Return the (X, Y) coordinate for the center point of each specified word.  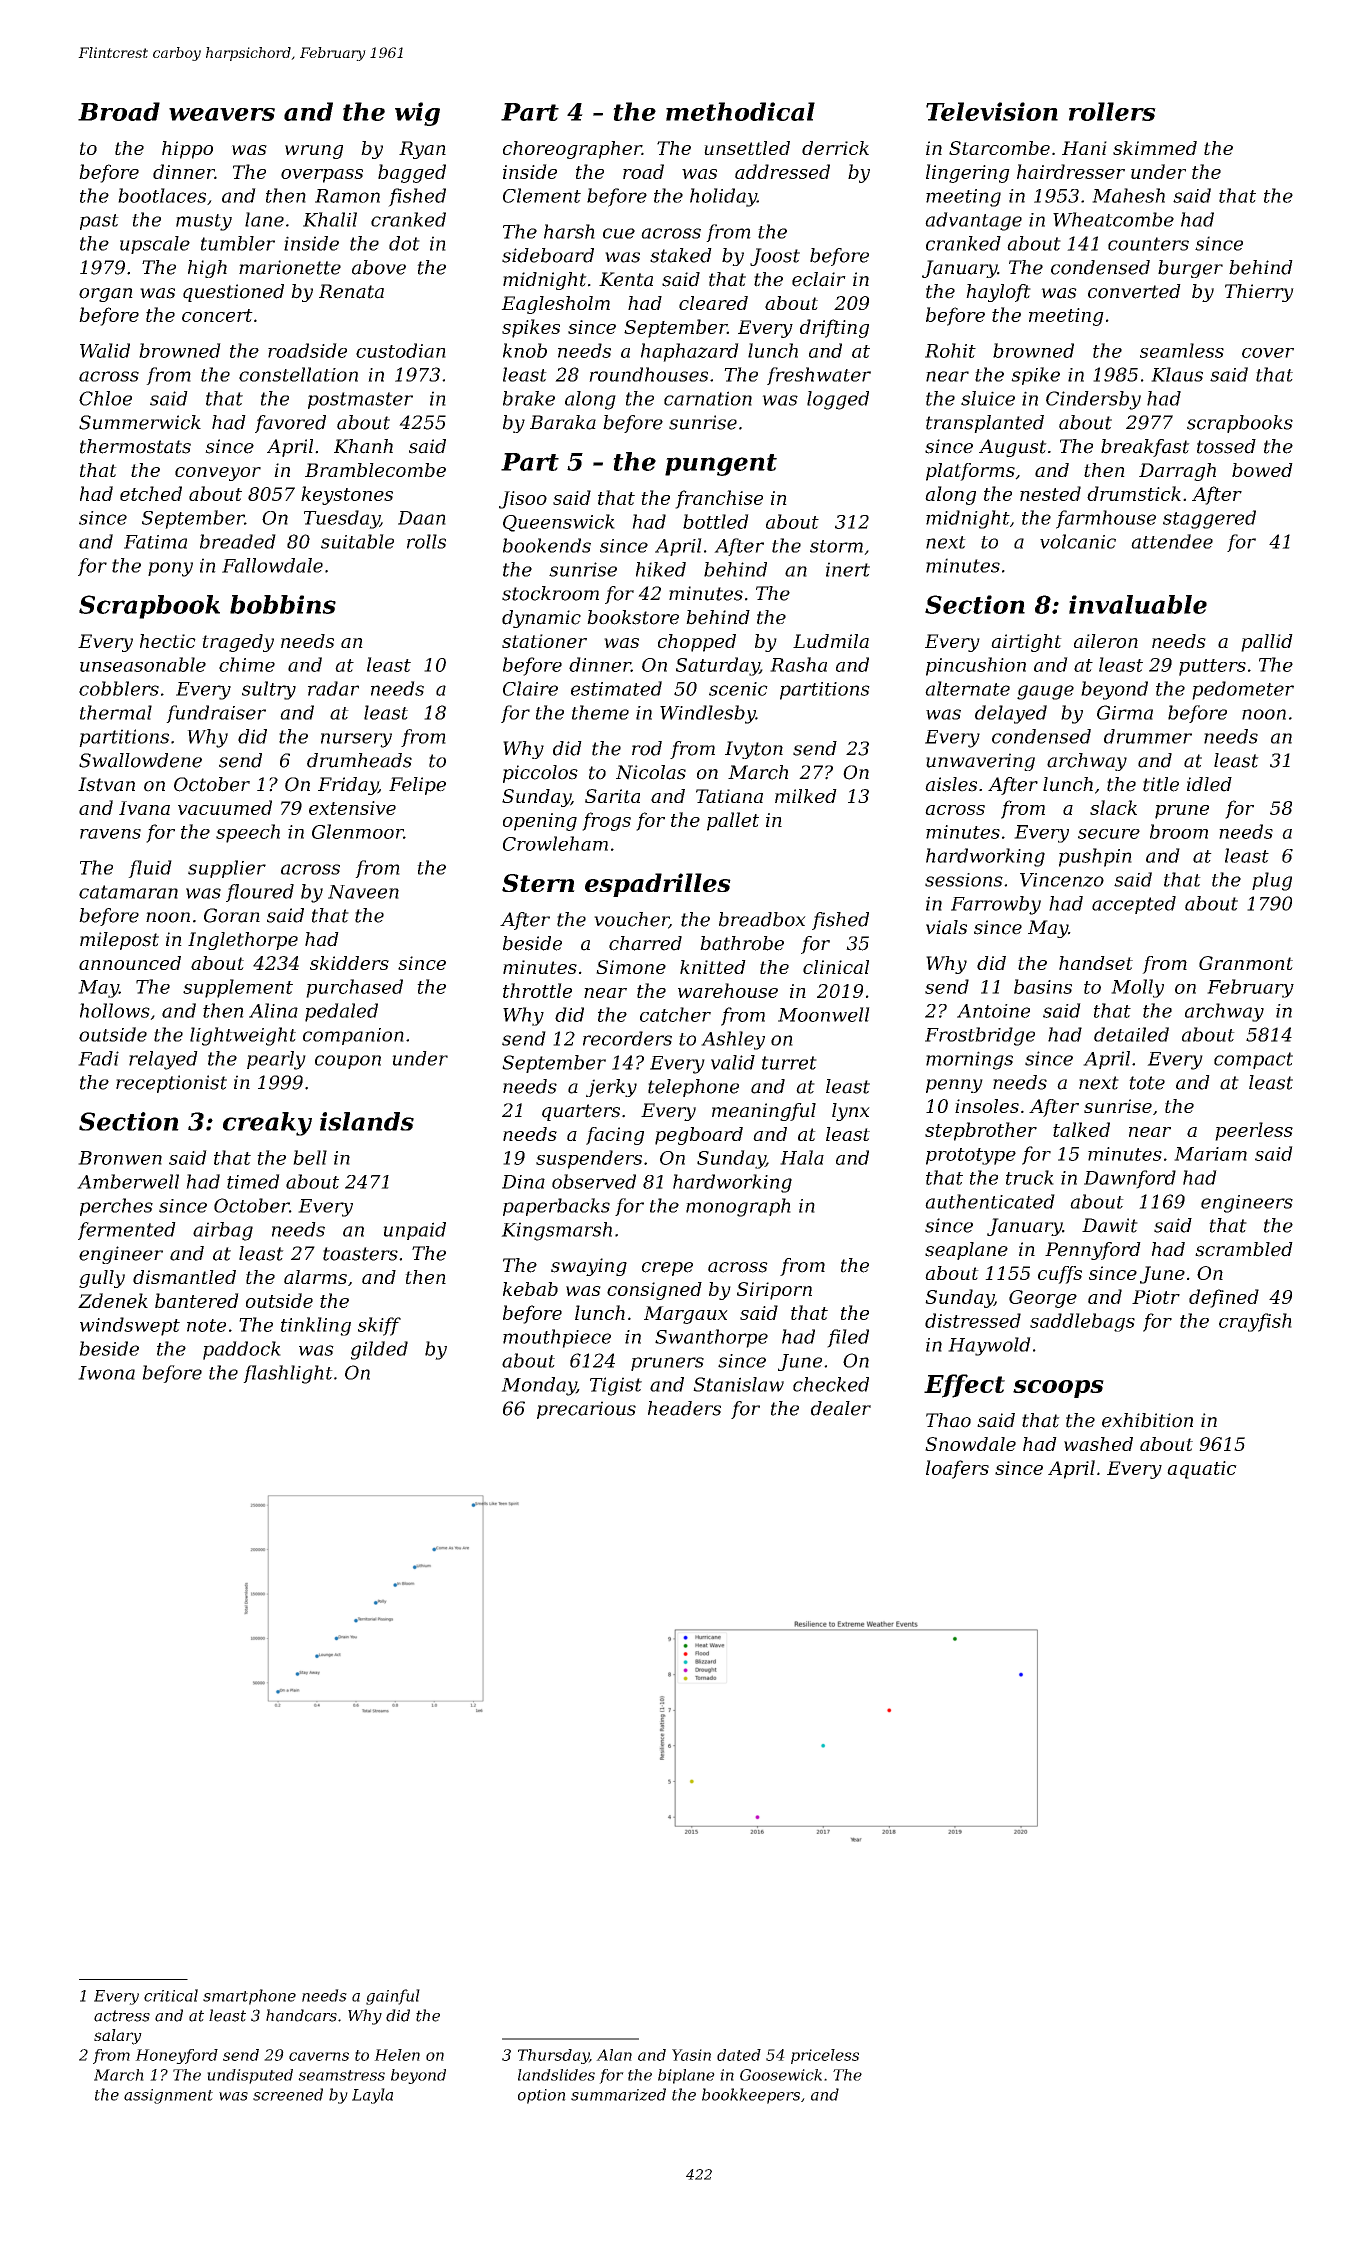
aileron (1106, 641)
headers (684, 1408)
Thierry (1259, 293)
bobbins (283, 604)
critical (171, 1995)
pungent (721, 465)
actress (122, 2016)
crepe (667, 1269)
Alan (614, 2055)
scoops (1058, 1389)
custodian (401, 350)
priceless (825, 2056)
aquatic (1202, 1470)
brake (529, 398)
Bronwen (120, 1158)
